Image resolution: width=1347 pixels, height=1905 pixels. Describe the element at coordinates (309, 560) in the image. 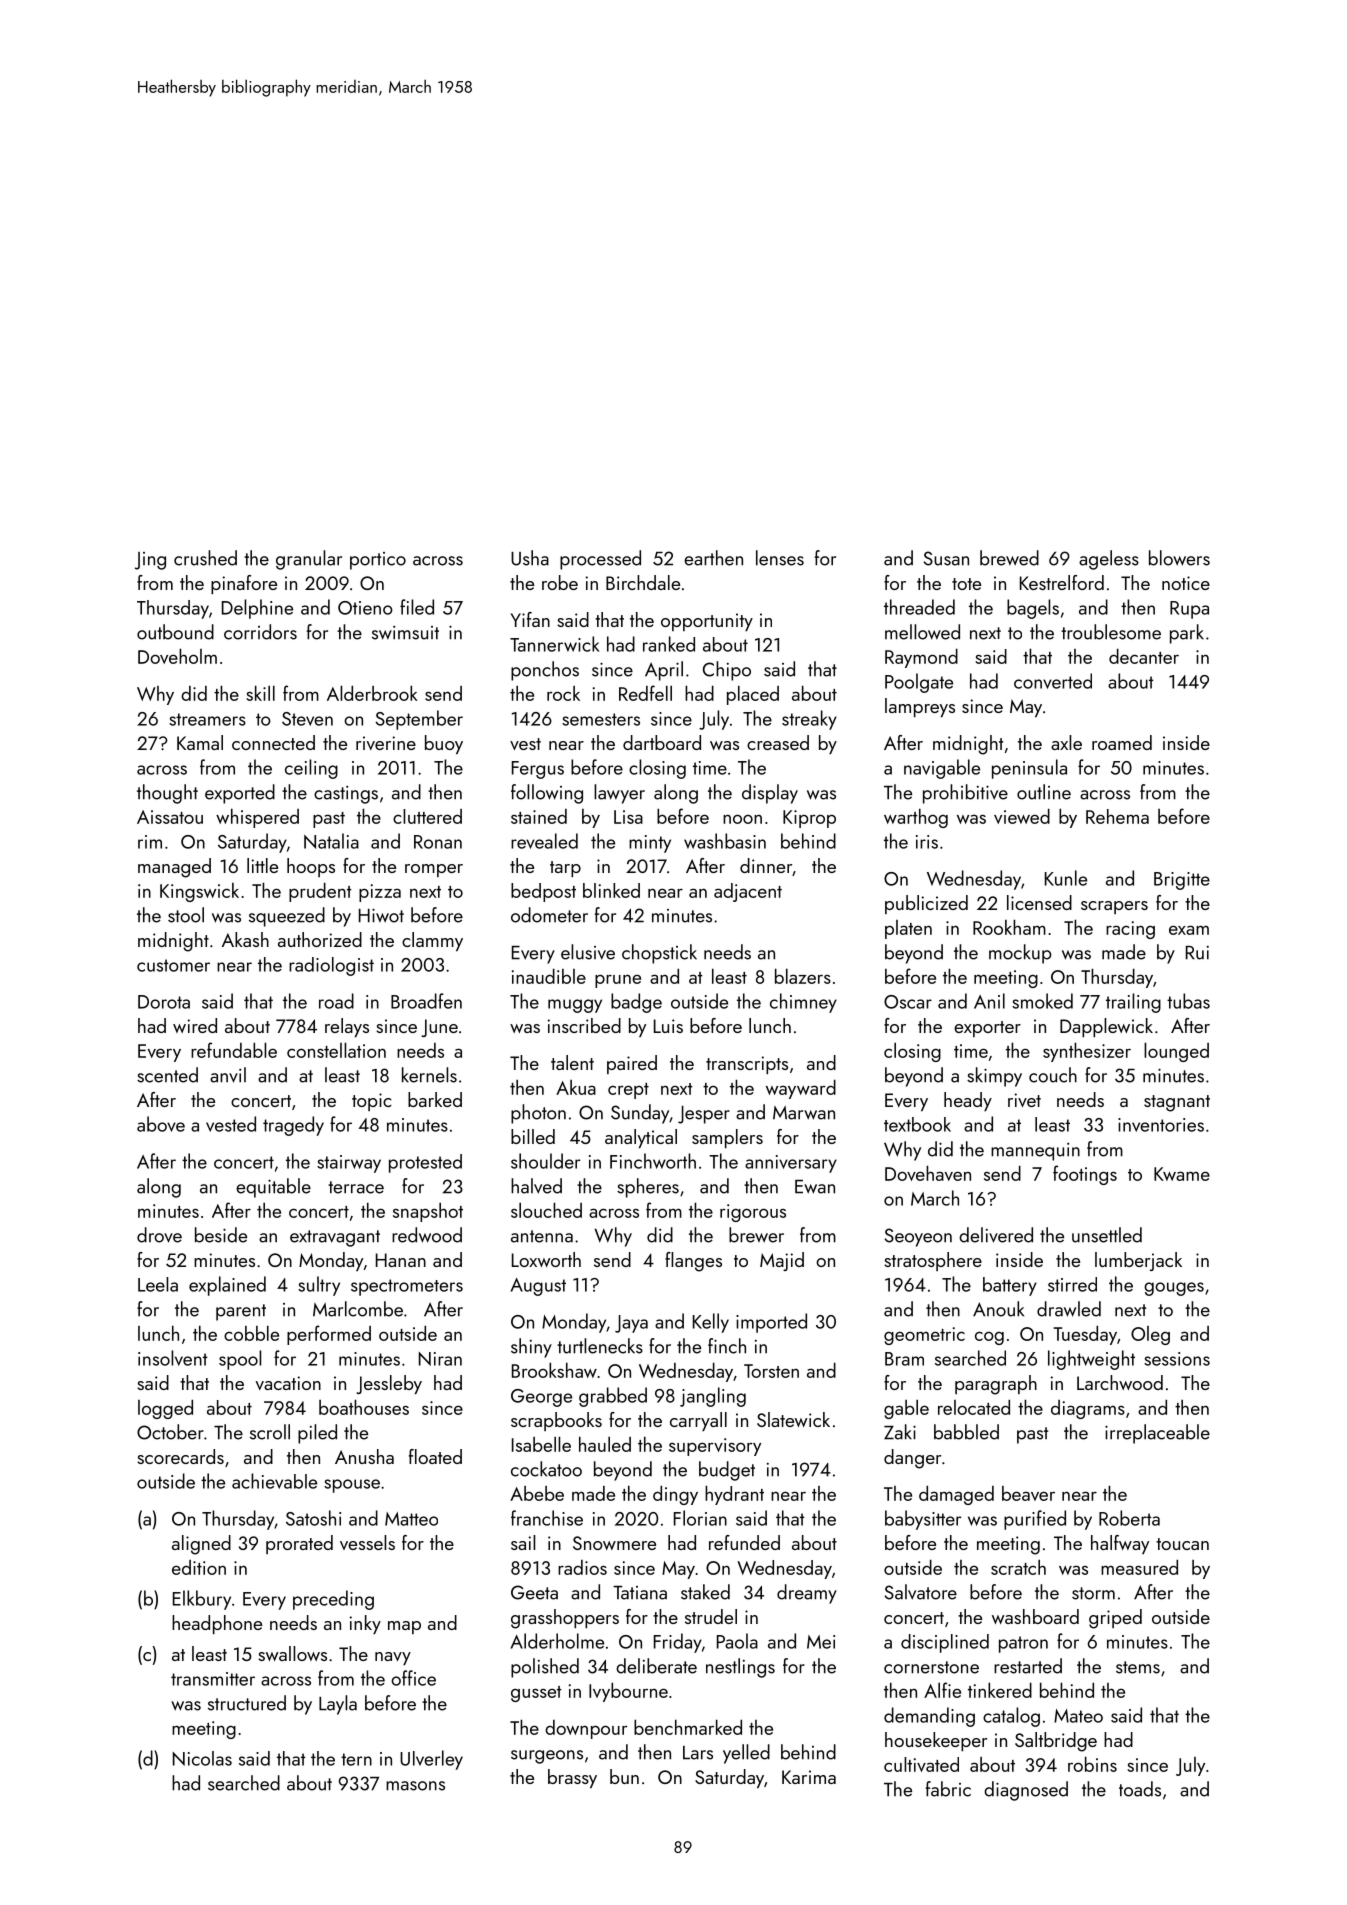

I see `granular` at that location.
